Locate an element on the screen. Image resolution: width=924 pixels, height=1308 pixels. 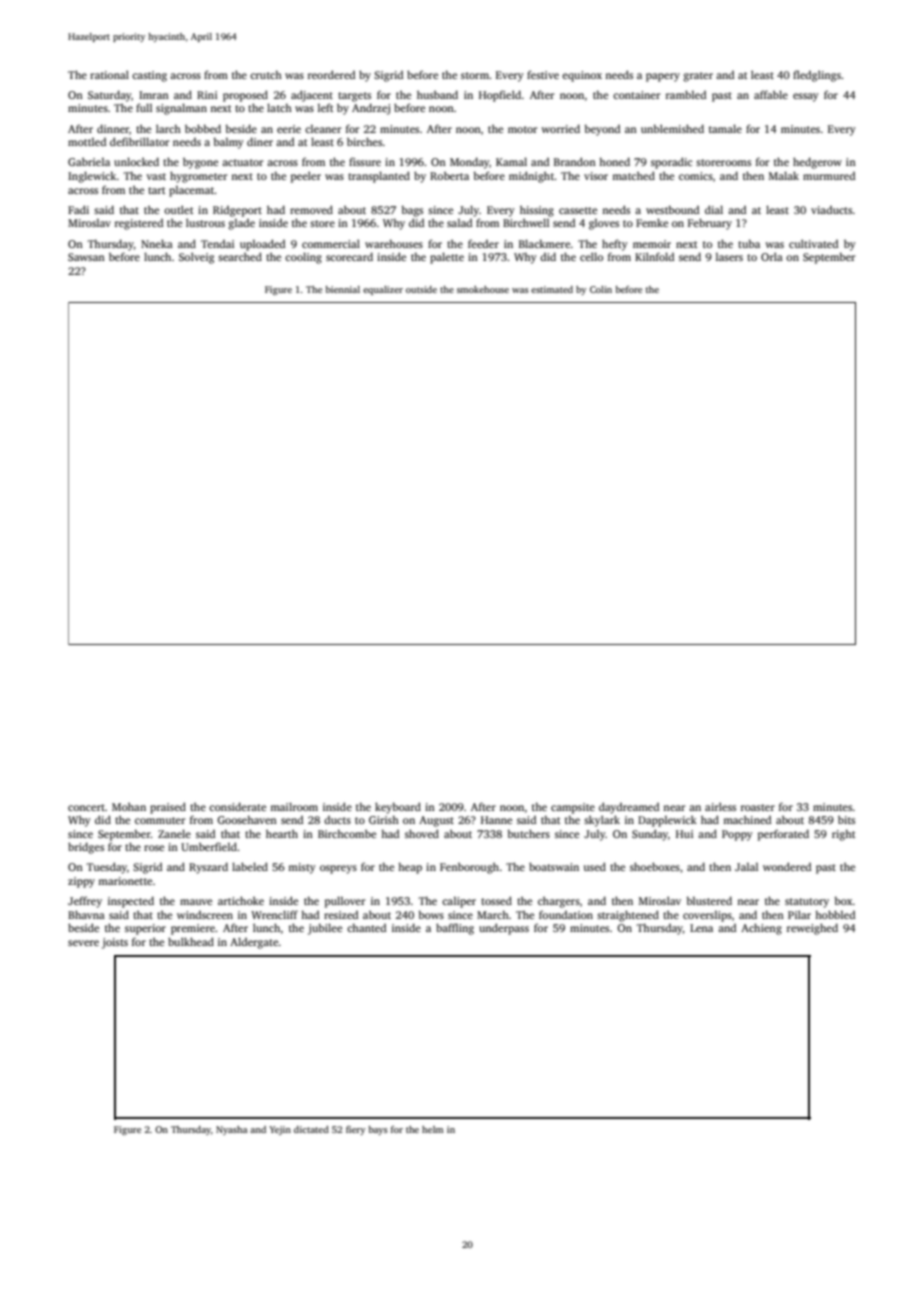
hedgerow is located at coordinates (817, 163).
